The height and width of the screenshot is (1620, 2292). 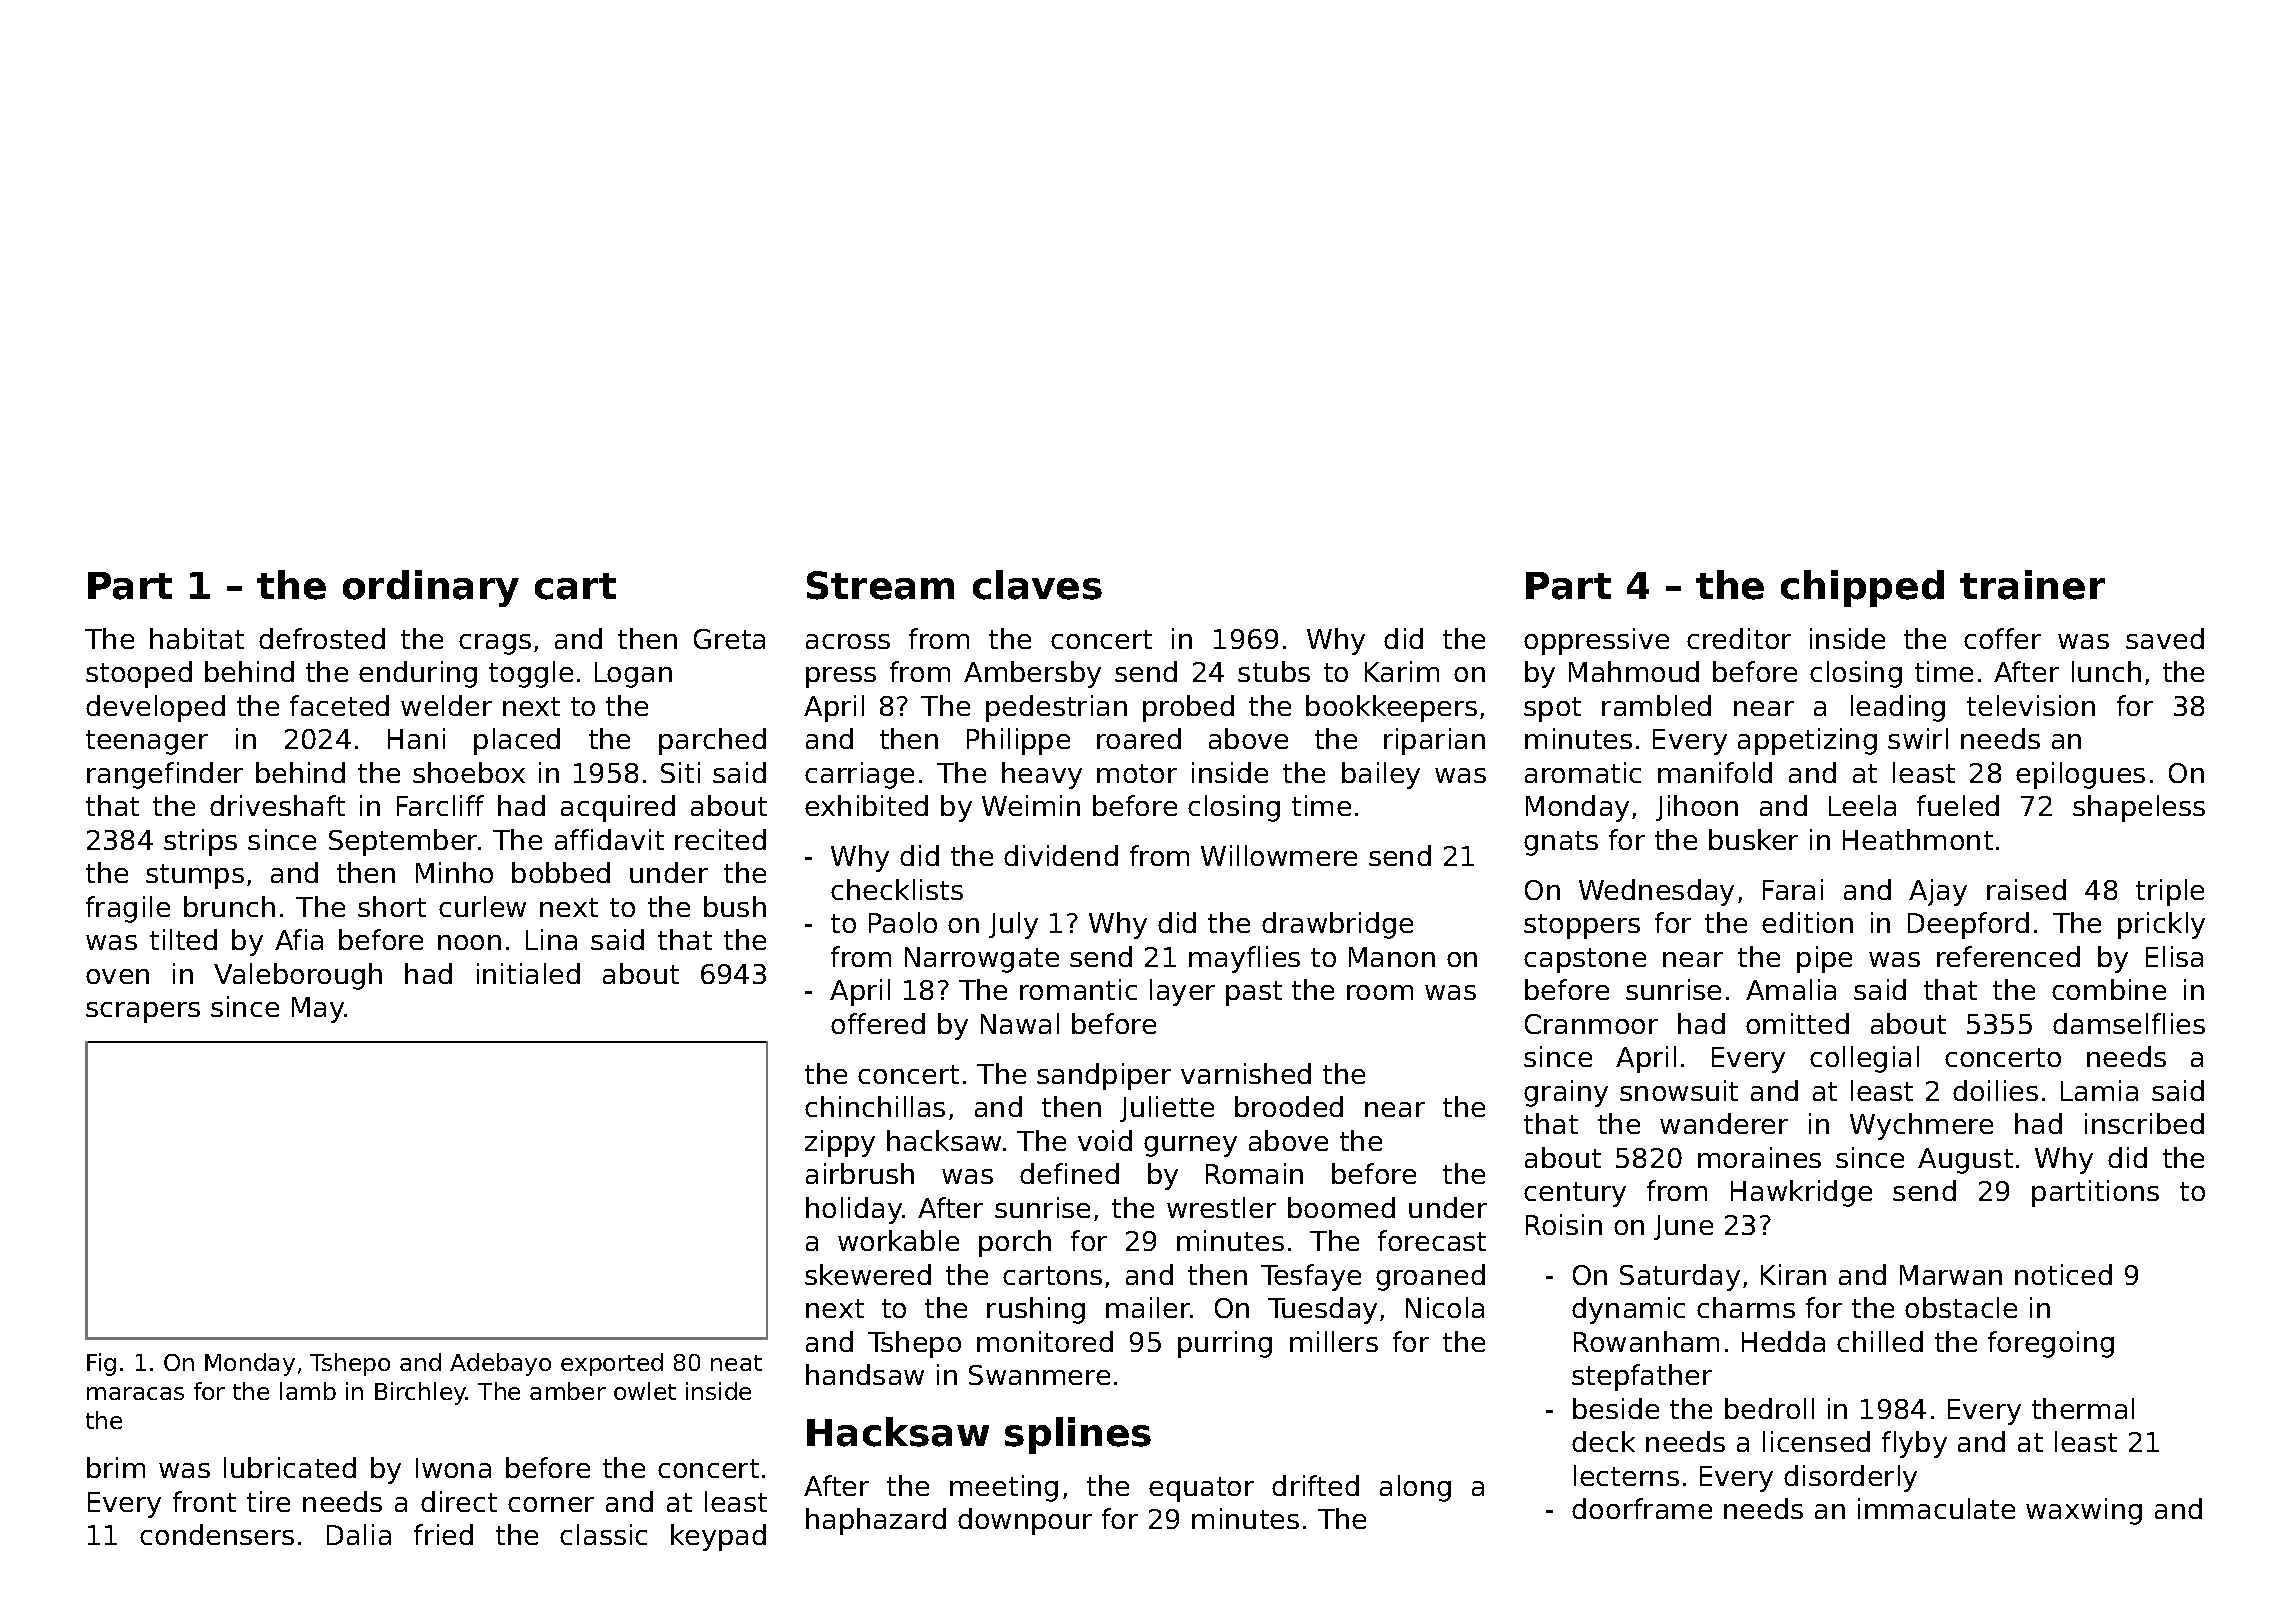 I want to click on habitat, so click(x=197, y=638).
